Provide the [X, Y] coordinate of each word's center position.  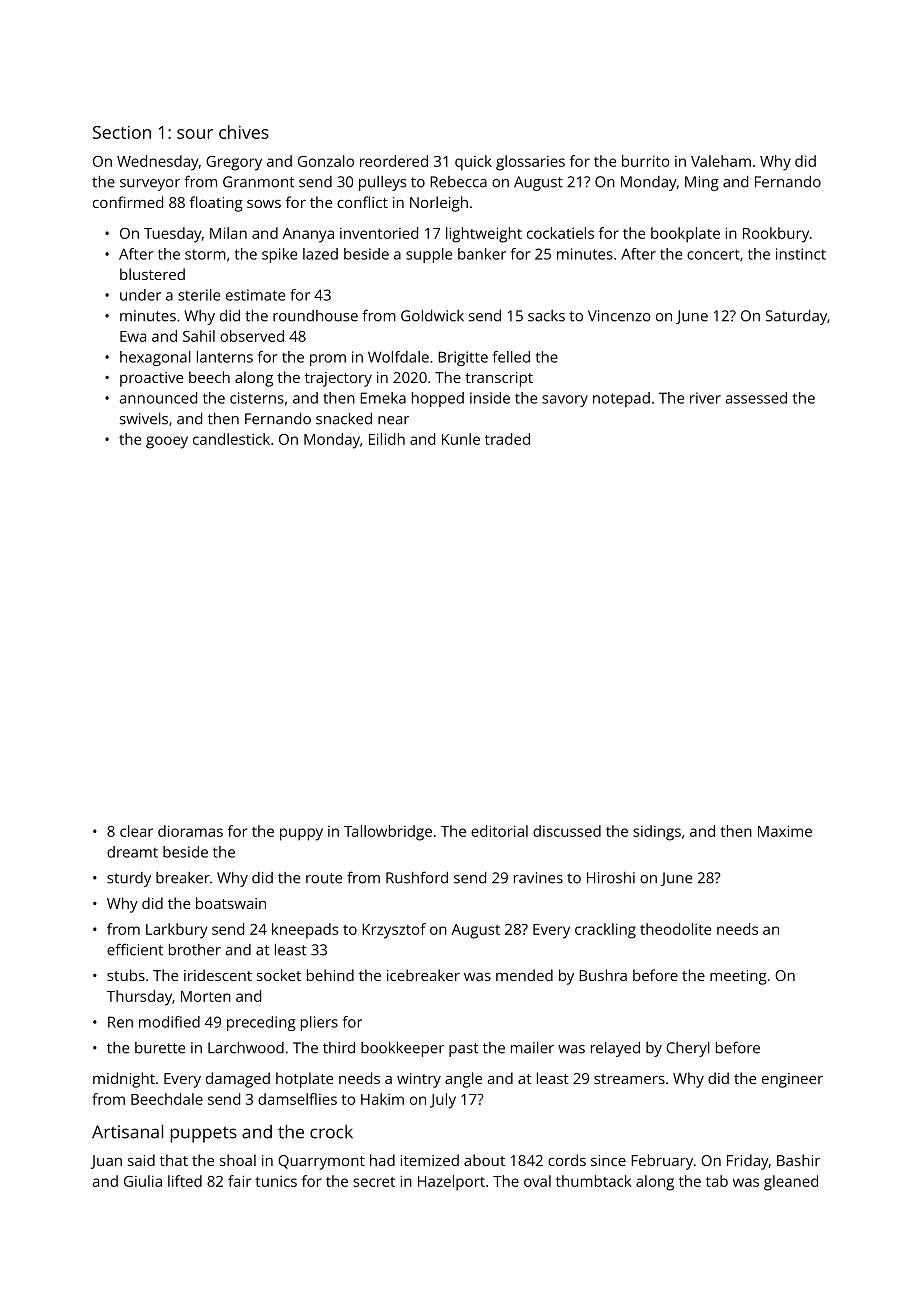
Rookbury [776, 235]
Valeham [721, 161]
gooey [167, 442]
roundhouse [315, 316]
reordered [394, 161]
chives [244, 132]
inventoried [379, 233]
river [705, 398]
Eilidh [387, 439]
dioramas [190, 831]
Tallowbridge [388, 833]
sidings [657, 833]
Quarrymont [321, 1162]
